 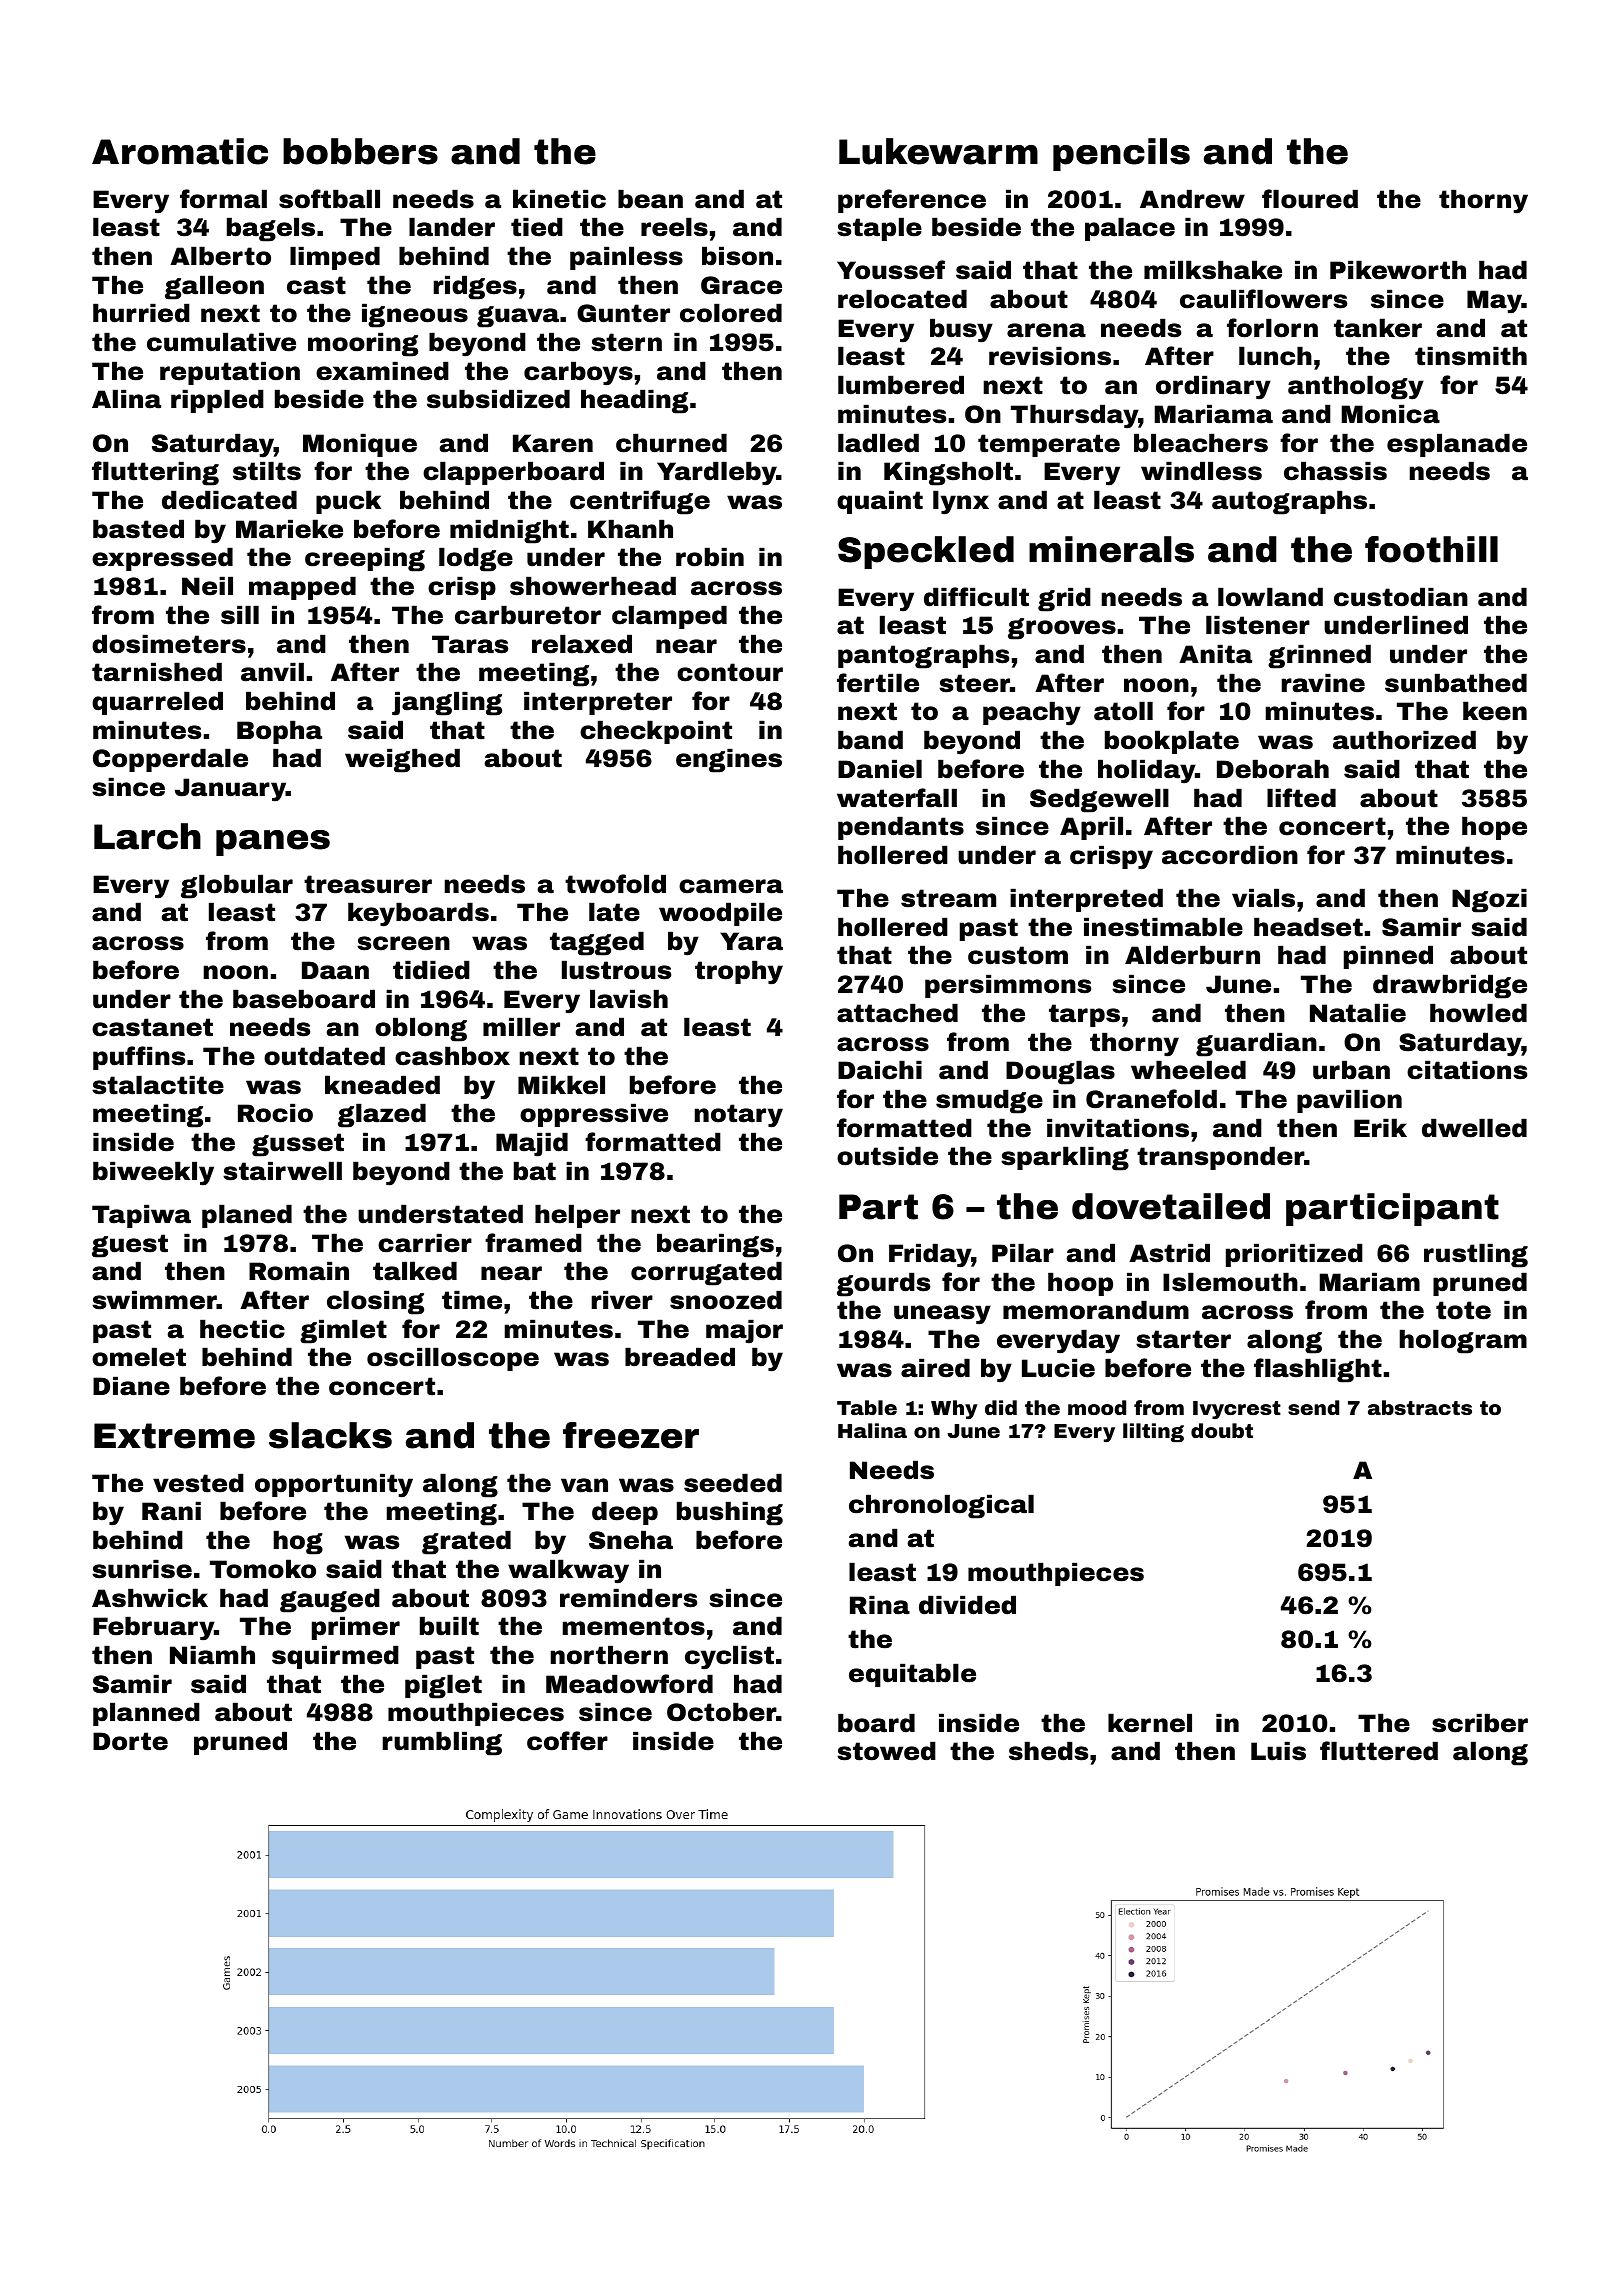 I want to click on fluttering, so click(x=155, y=473).
